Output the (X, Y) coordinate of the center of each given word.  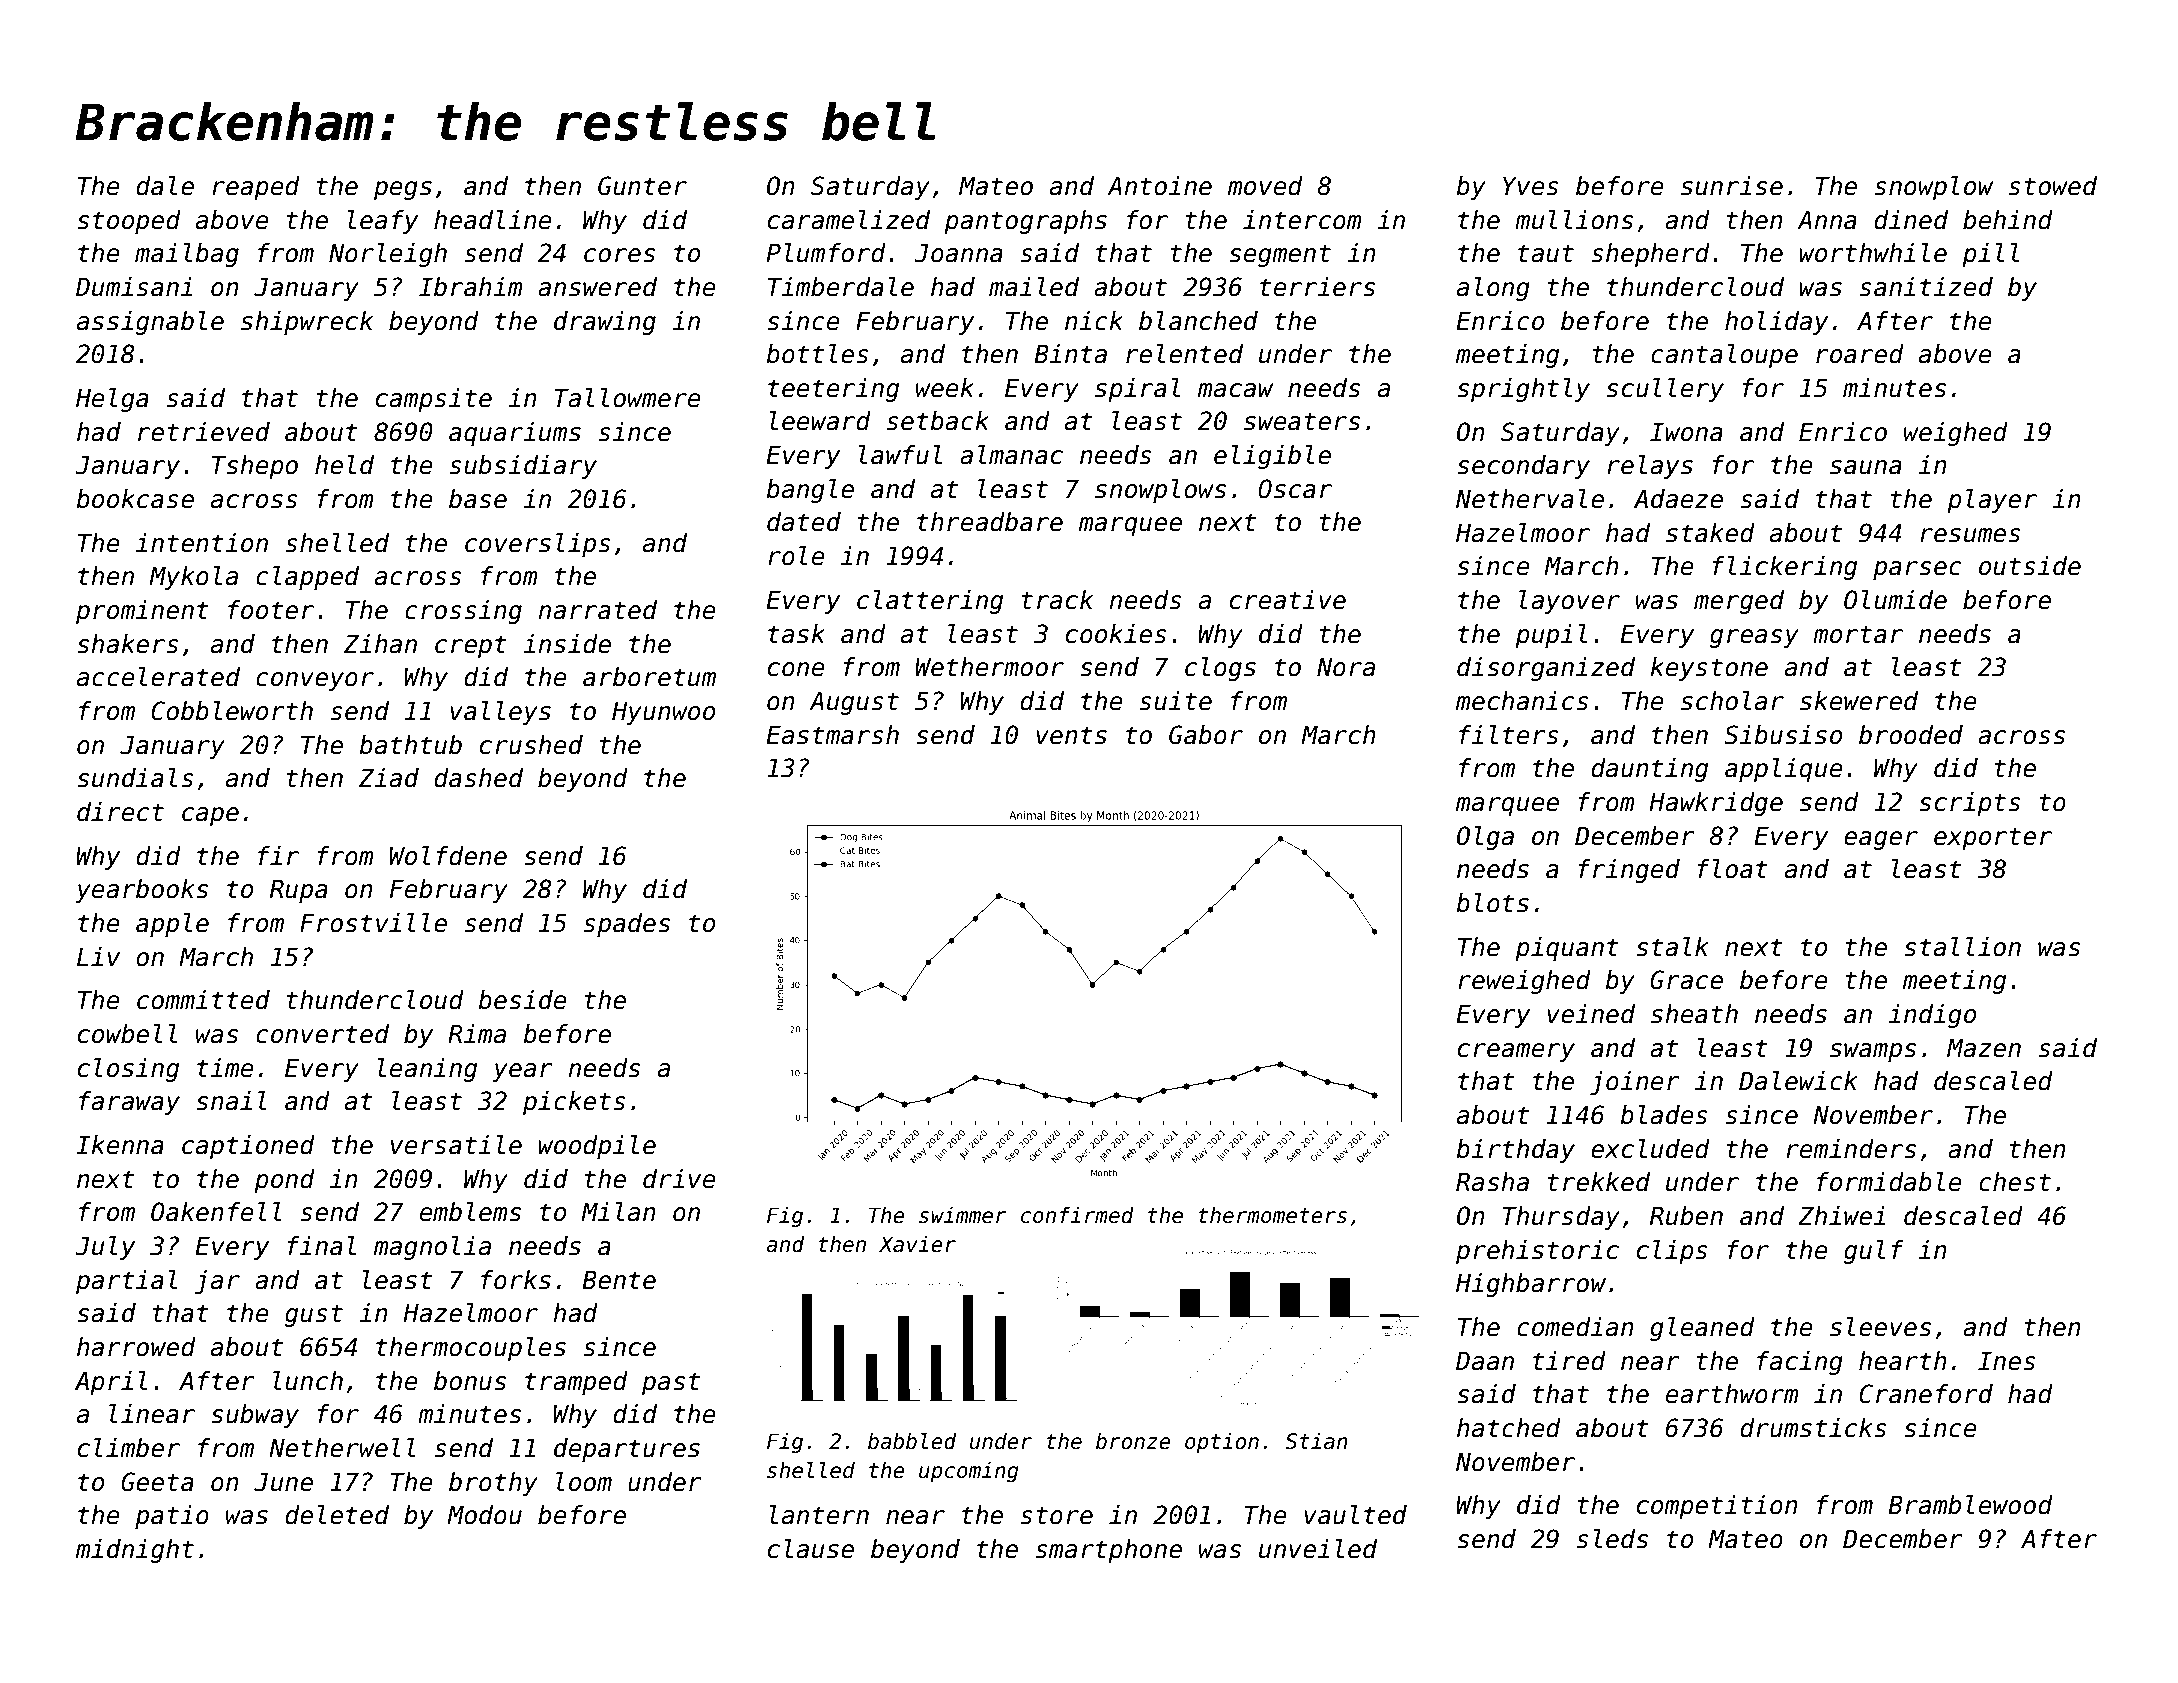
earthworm (1732, 1394)
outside (2030, 566)
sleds (1612, 1539)
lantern (819, 1515)
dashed (478, 778)
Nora (1346, 667)
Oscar (1295, 489)
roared (1860, 354)
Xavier (917, 1244)
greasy (1754, 638)
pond (284, 1181)
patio (172, 1517)
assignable (150, 323)
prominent (142, 612)
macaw (1236, 390)
